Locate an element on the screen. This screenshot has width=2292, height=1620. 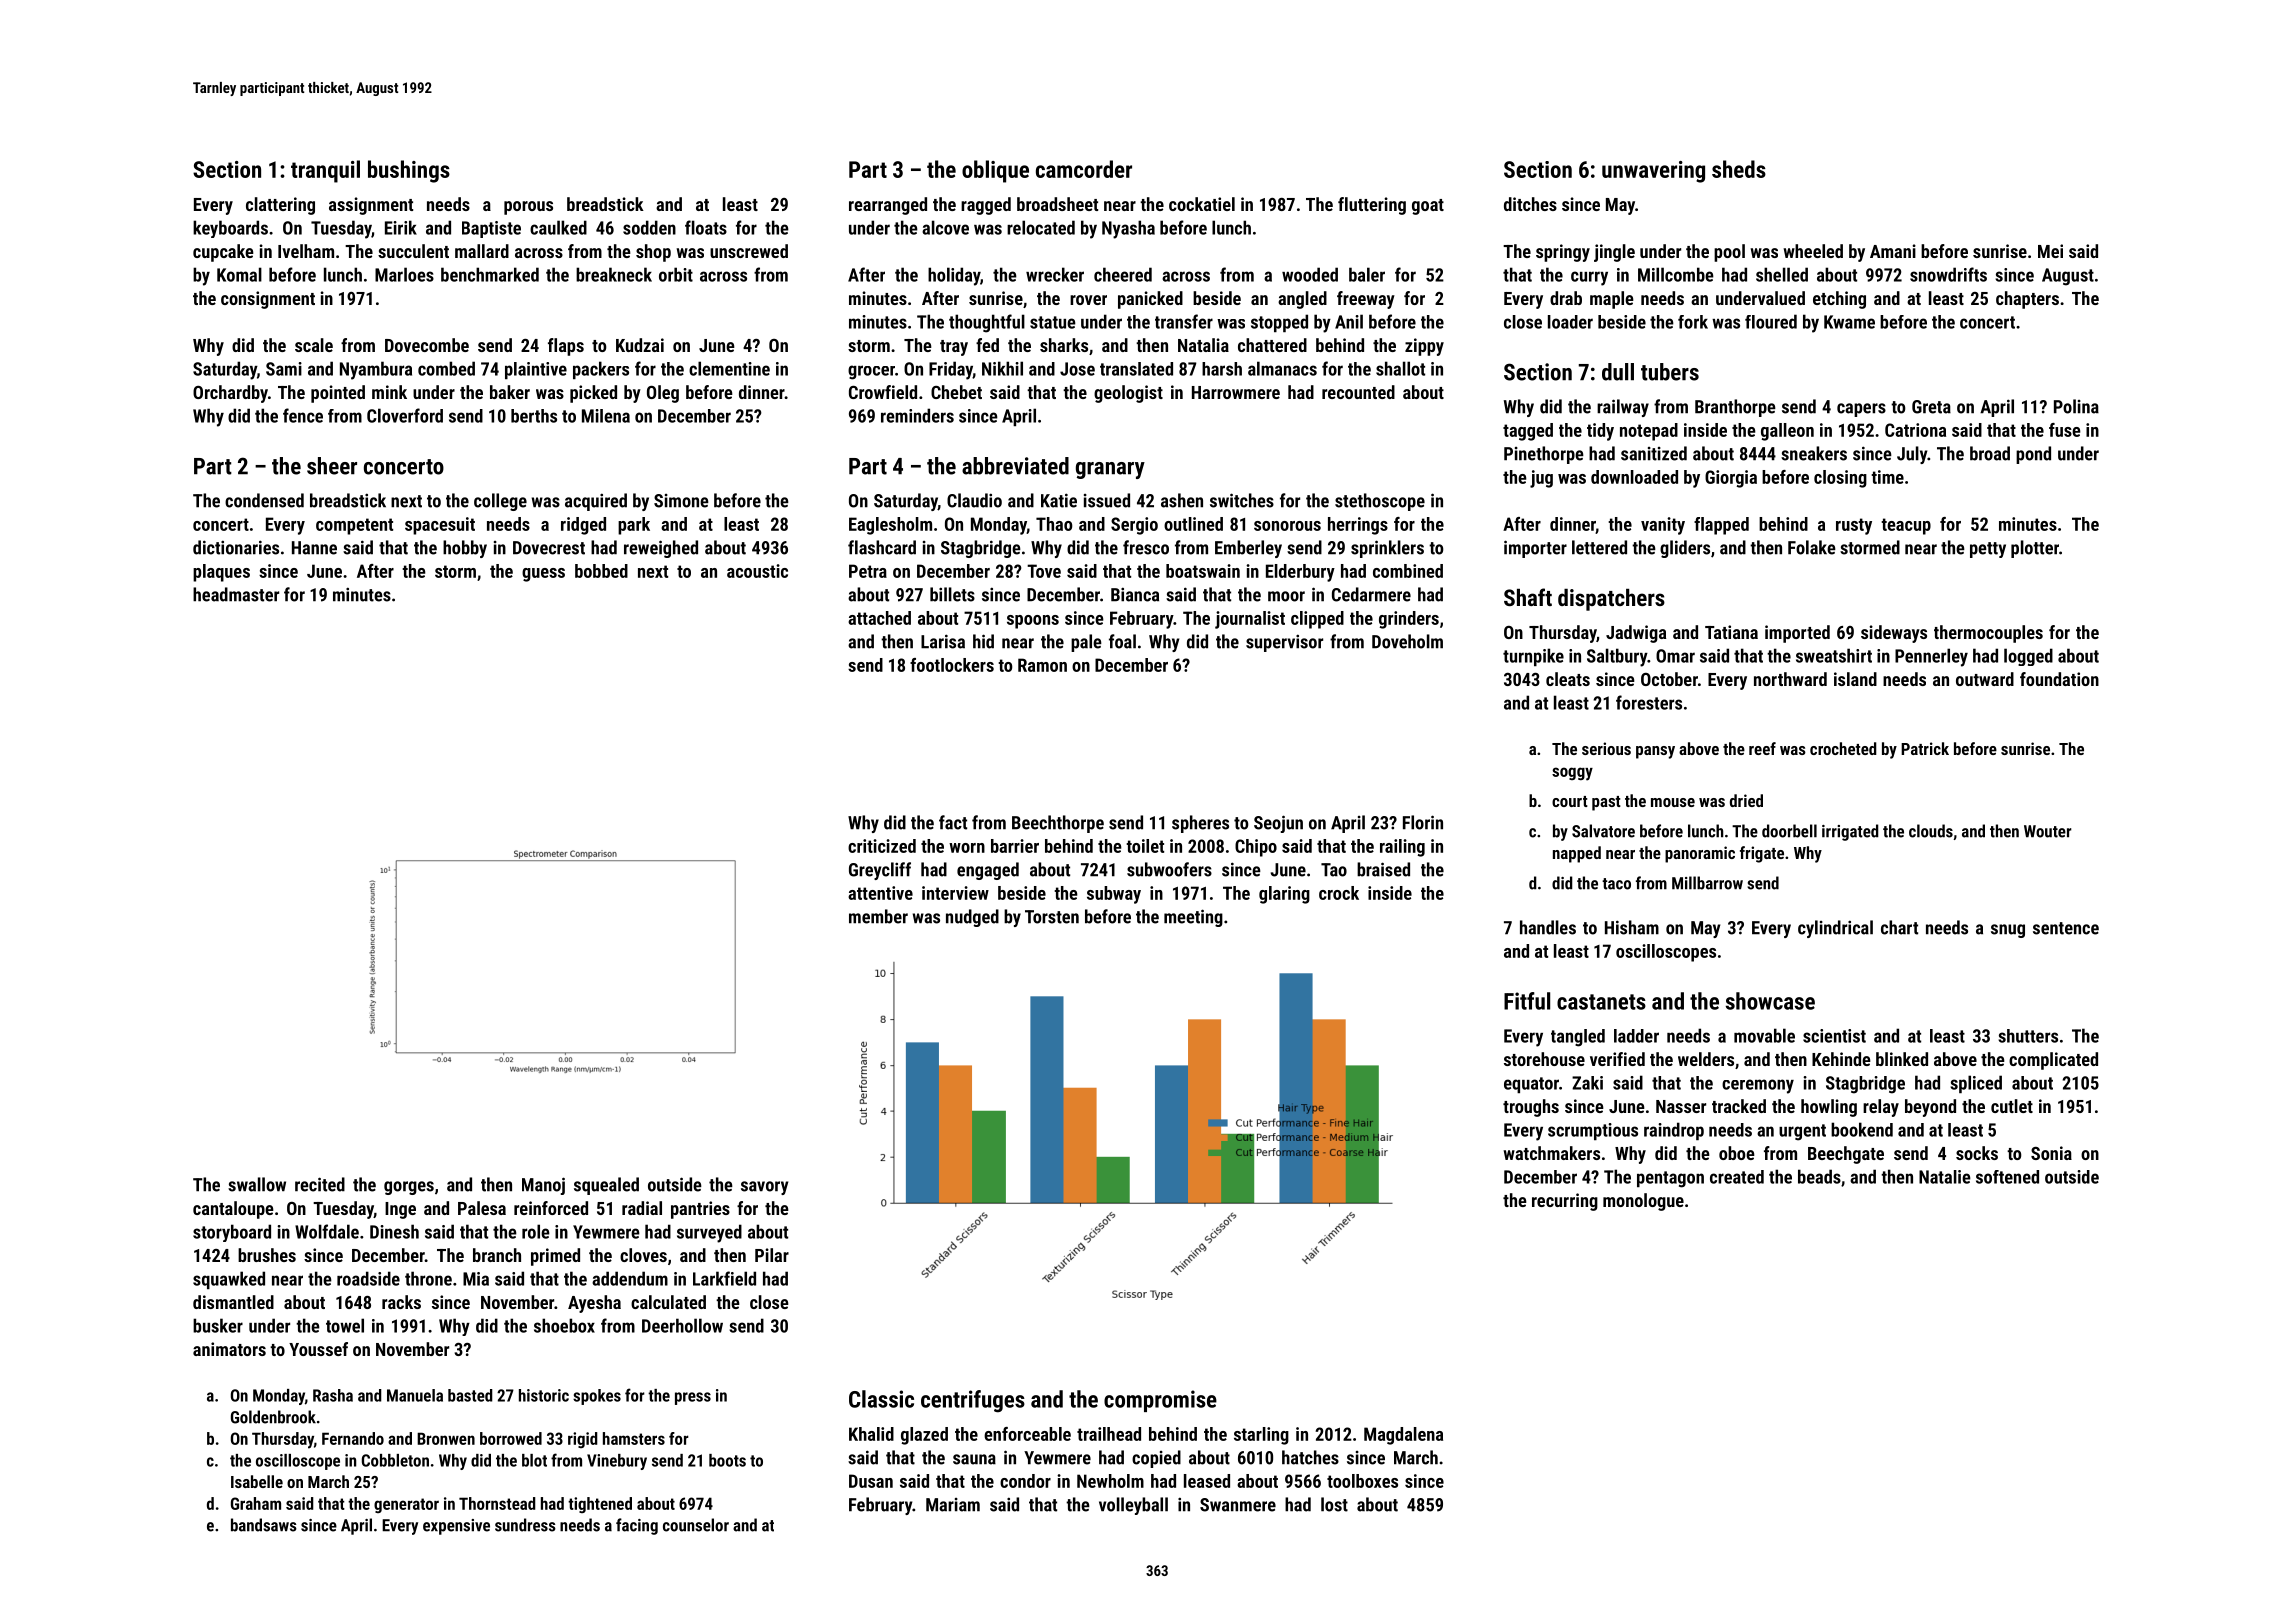
Cobbleton is located at coordinates (395, 1460).
